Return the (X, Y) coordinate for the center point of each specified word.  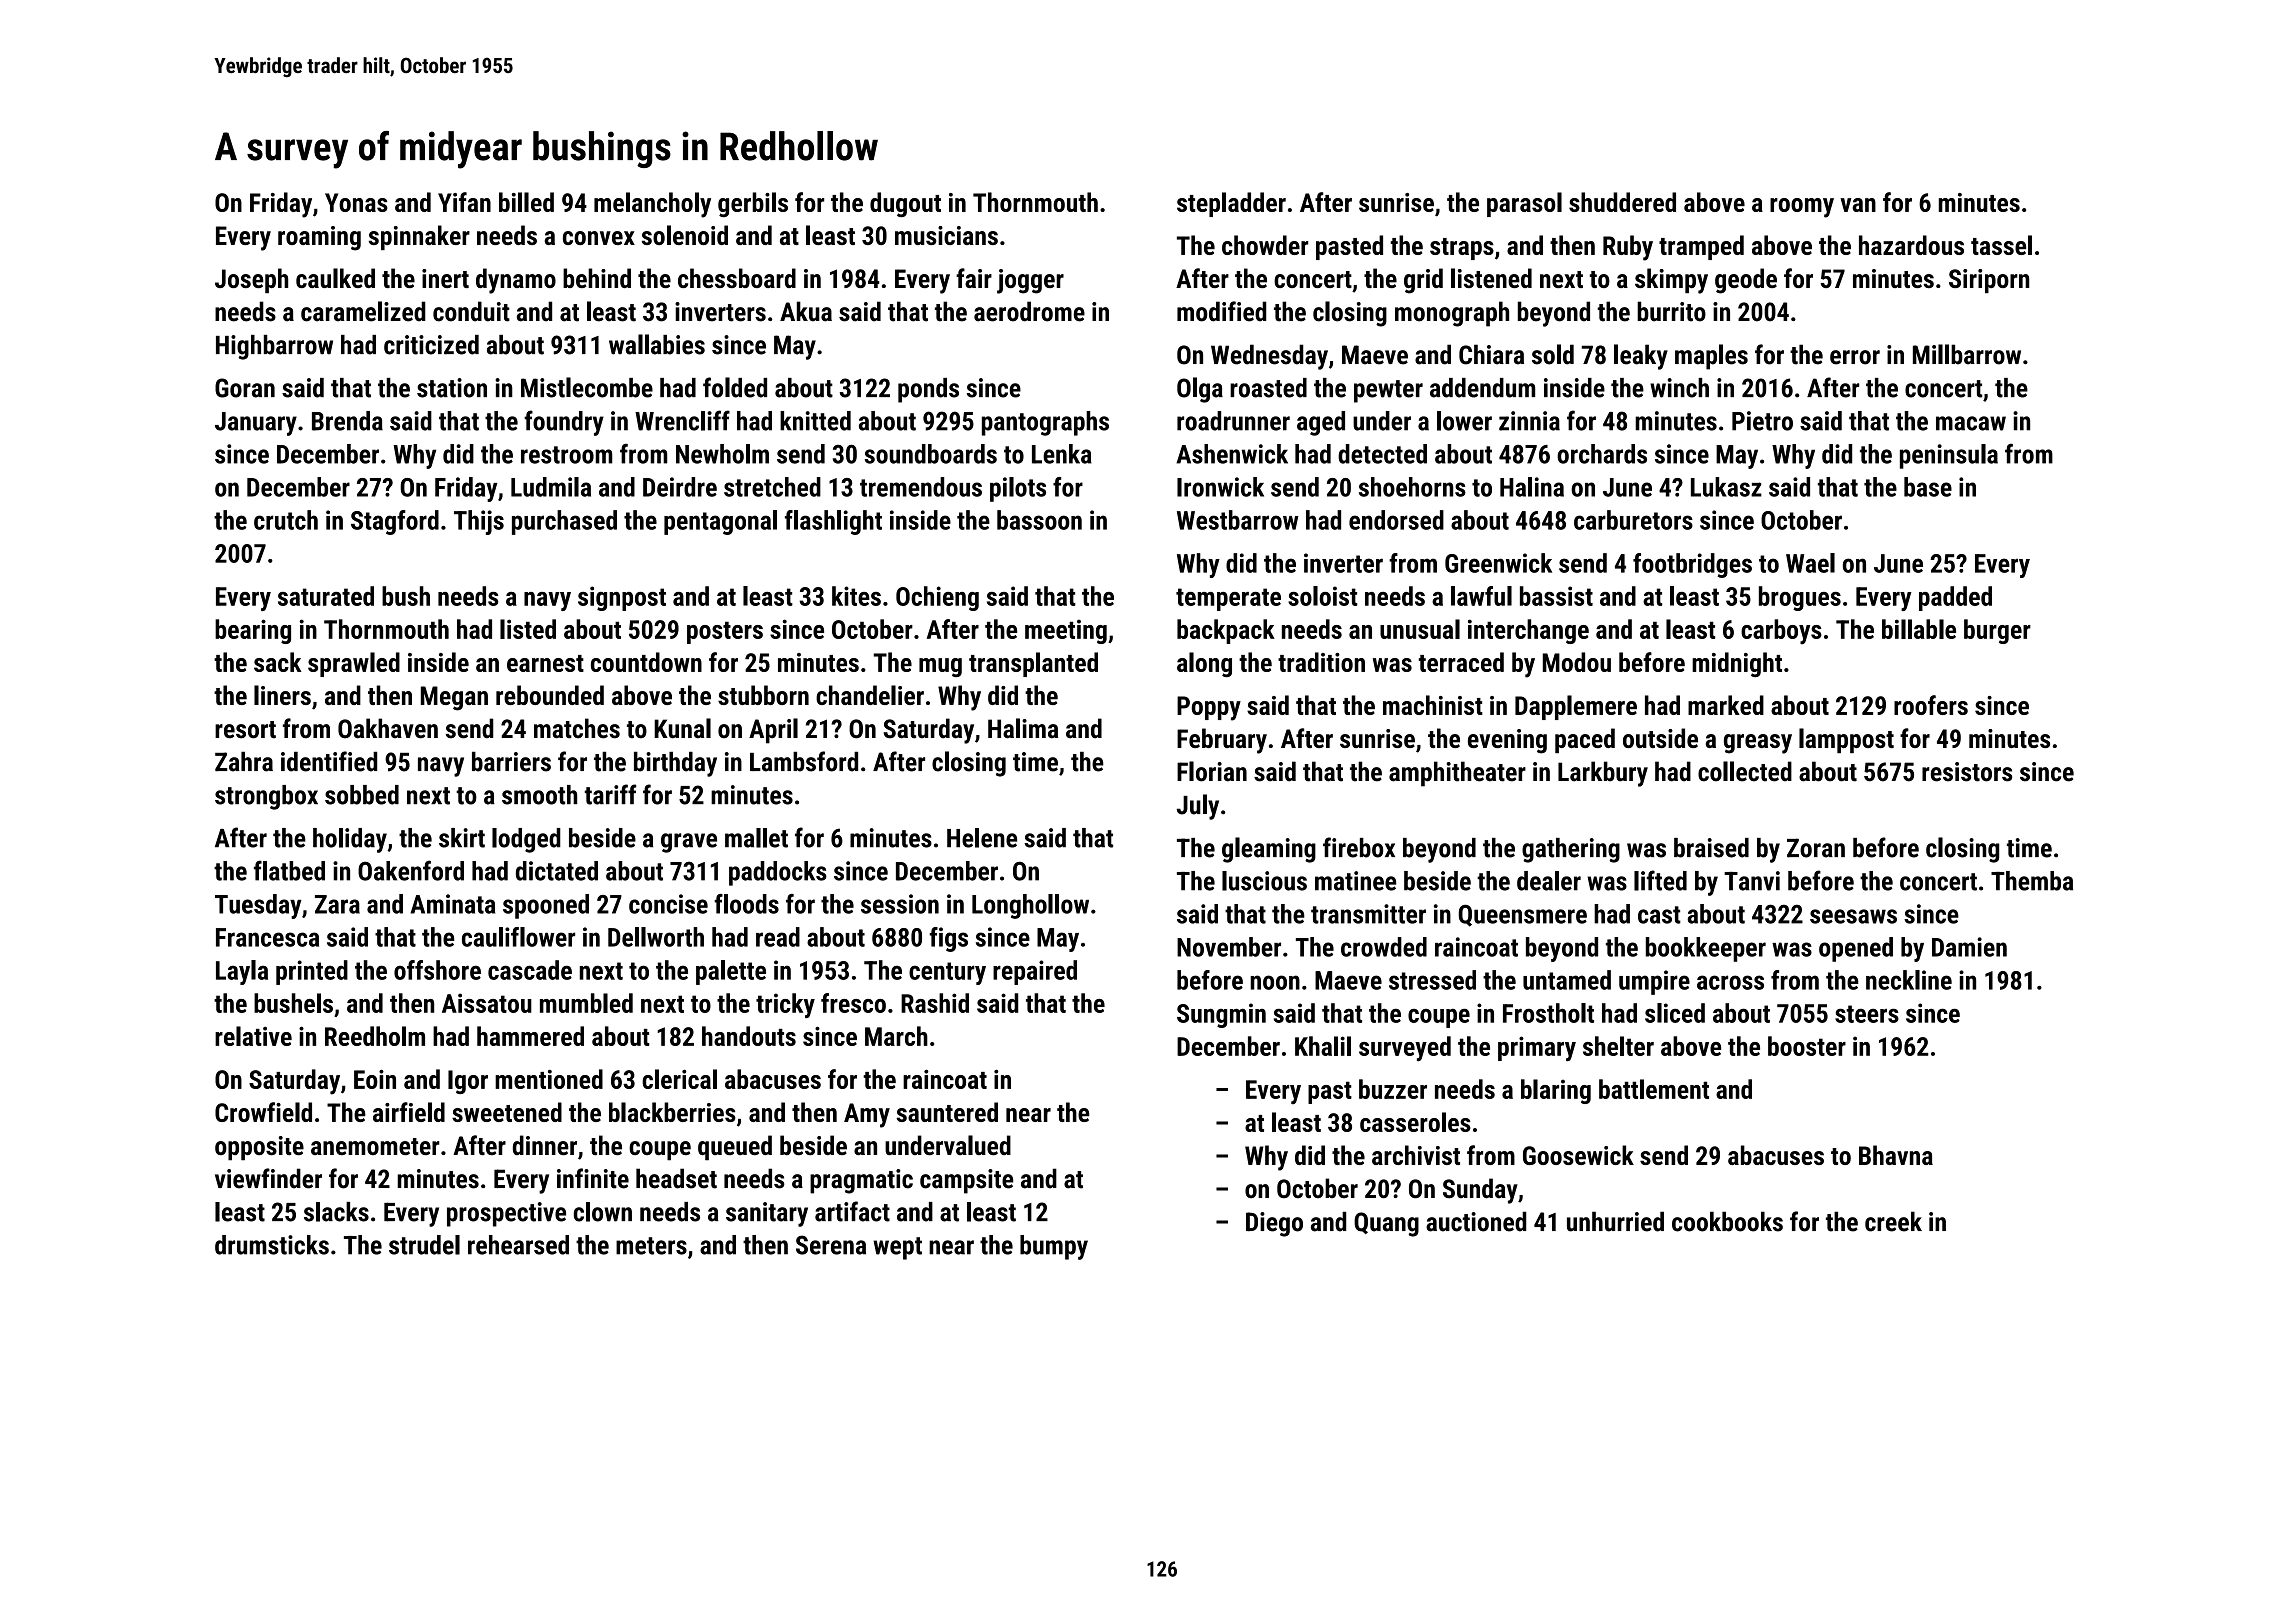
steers (1867, 1014)
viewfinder (268, 1178)
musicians (946, 235)
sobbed (362, 795)
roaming (319, 238)
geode (1746, 281)
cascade (530, 970)
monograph (1452, 314)
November (1229, 947)
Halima (1023, 728)
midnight (1737, 664)
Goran (245, 388)
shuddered (1622, 202)
